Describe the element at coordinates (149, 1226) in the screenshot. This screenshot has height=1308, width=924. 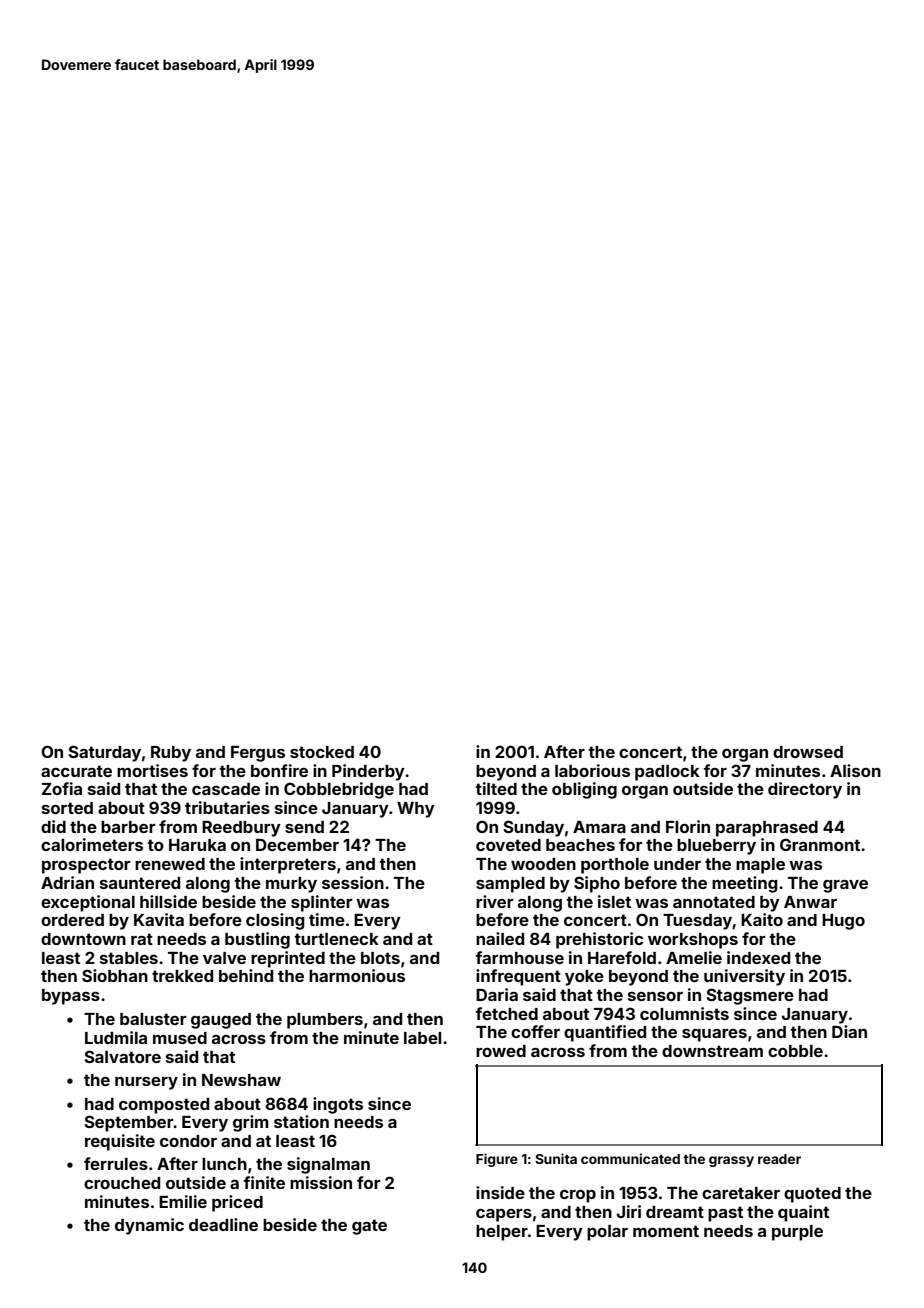
I see `dynamic` at that location.
